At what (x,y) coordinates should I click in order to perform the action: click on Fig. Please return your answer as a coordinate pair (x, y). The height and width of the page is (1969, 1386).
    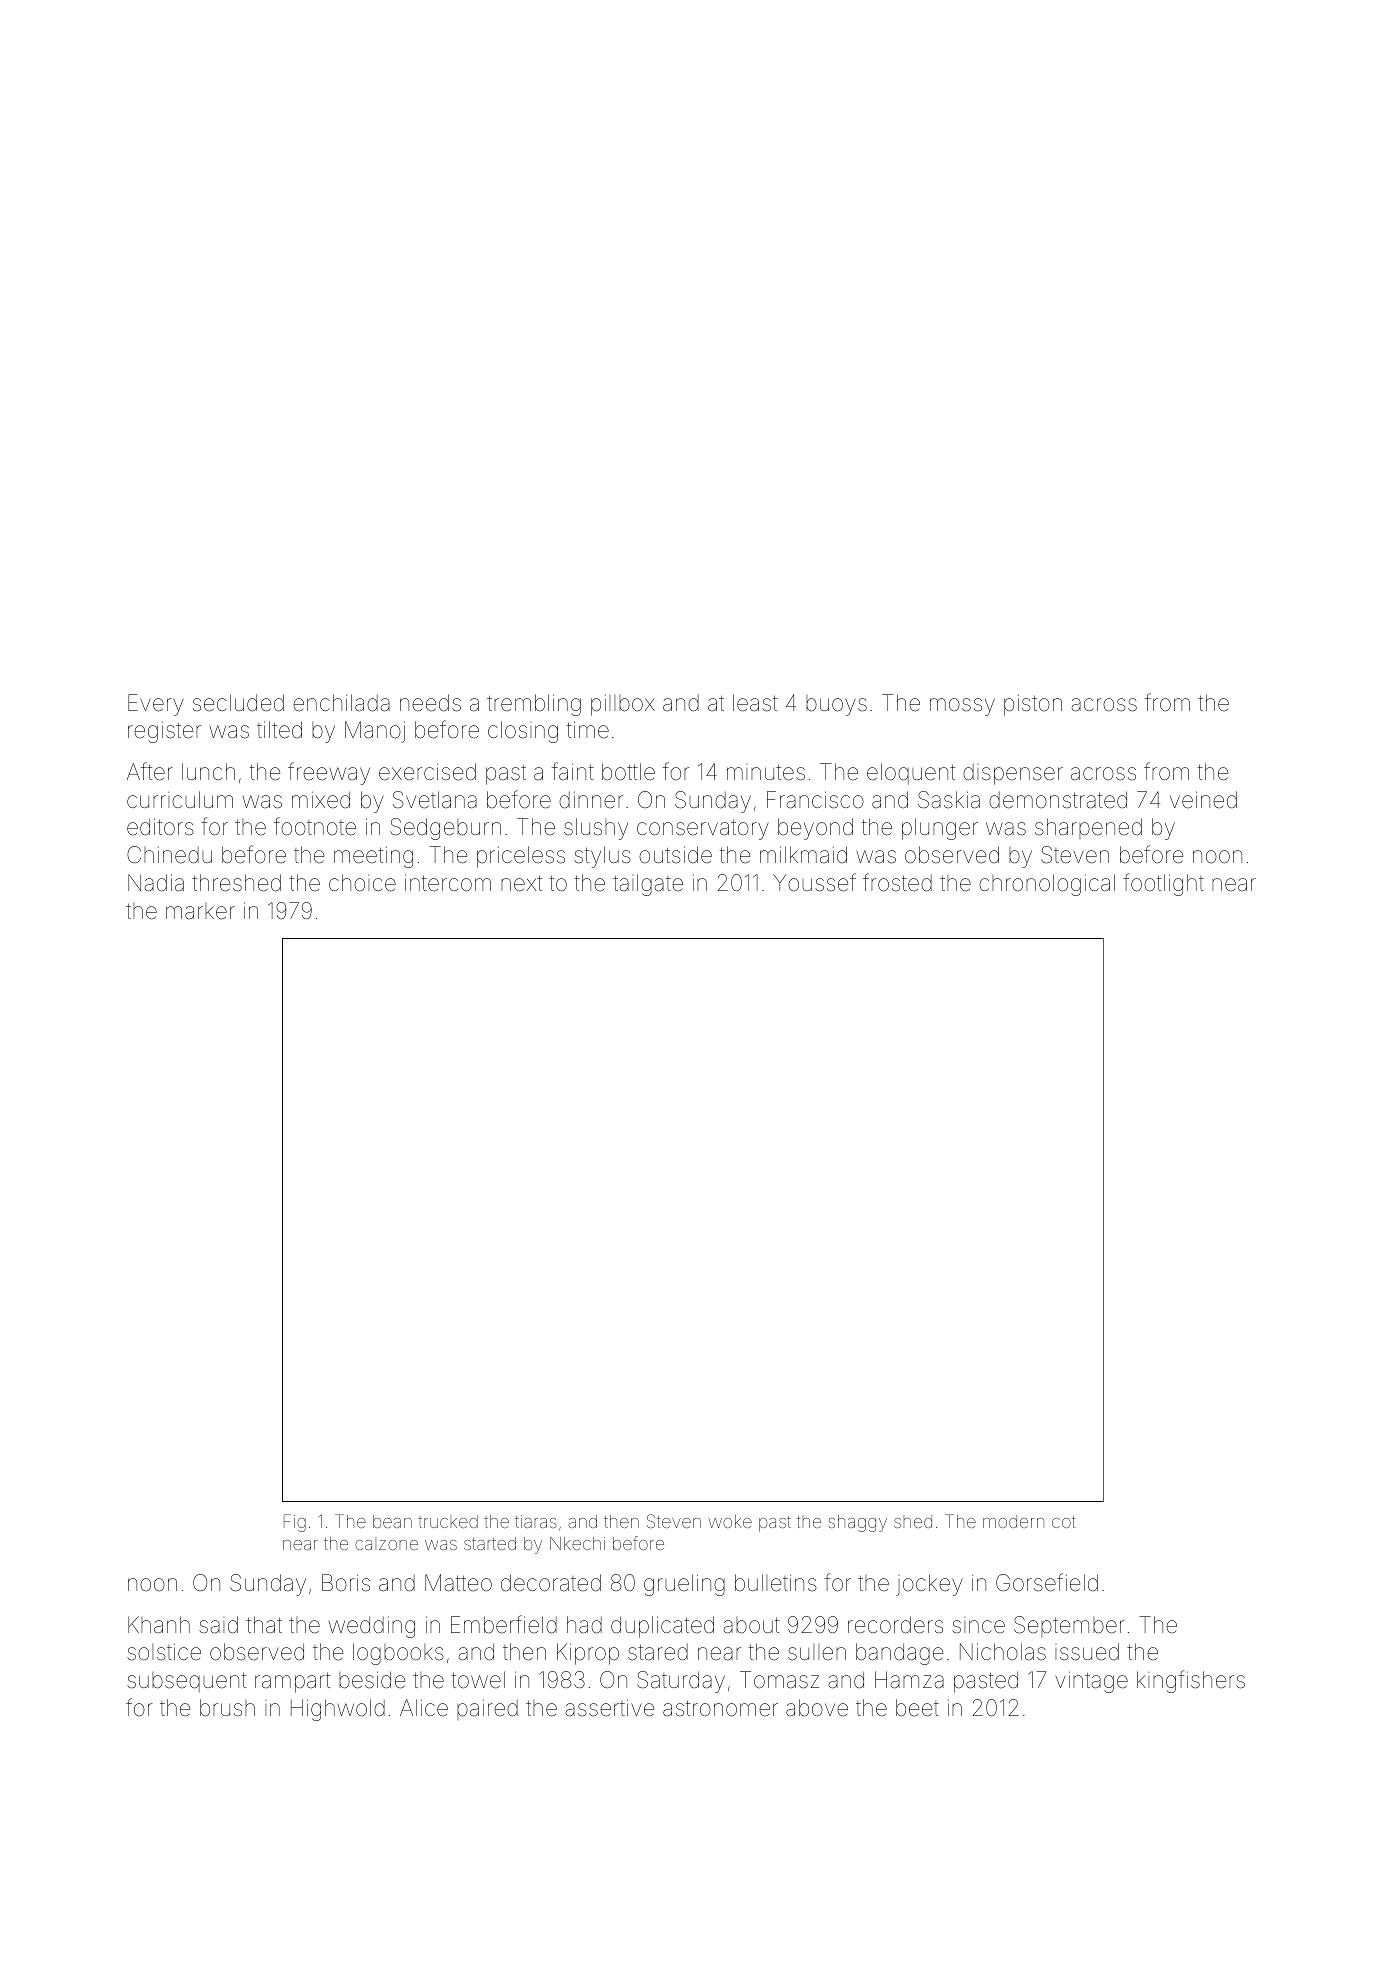
    Looking at the image, I should click on (295, 1523).
